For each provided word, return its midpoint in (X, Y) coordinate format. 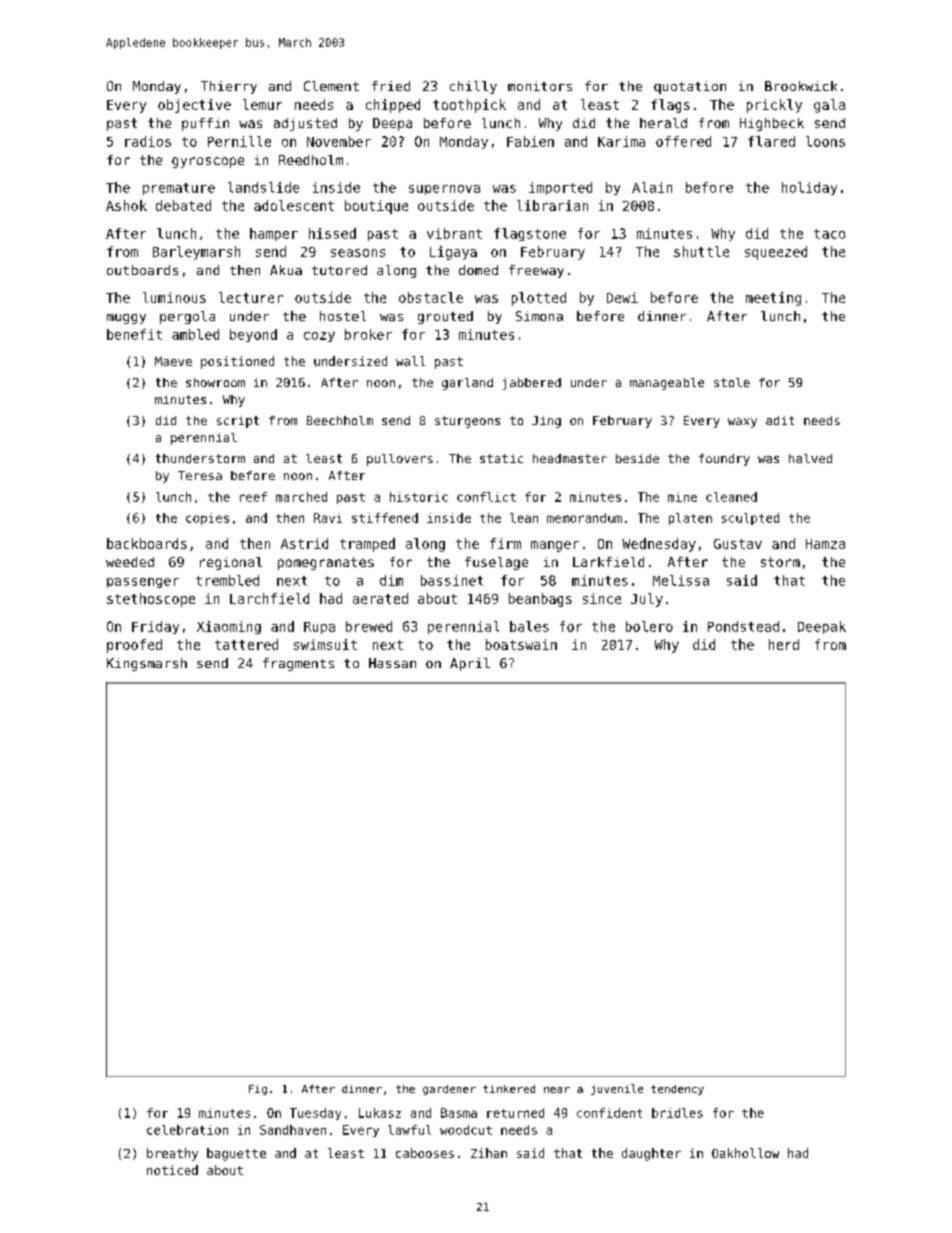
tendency (677, 1090)
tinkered (509, 1089)
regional (231, 563)
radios (148, 141)
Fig (258, 1090)
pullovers (400, 460)
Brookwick (801, 86)
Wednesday (659, 545)
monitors (540, 86)
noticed (172, 1170)
